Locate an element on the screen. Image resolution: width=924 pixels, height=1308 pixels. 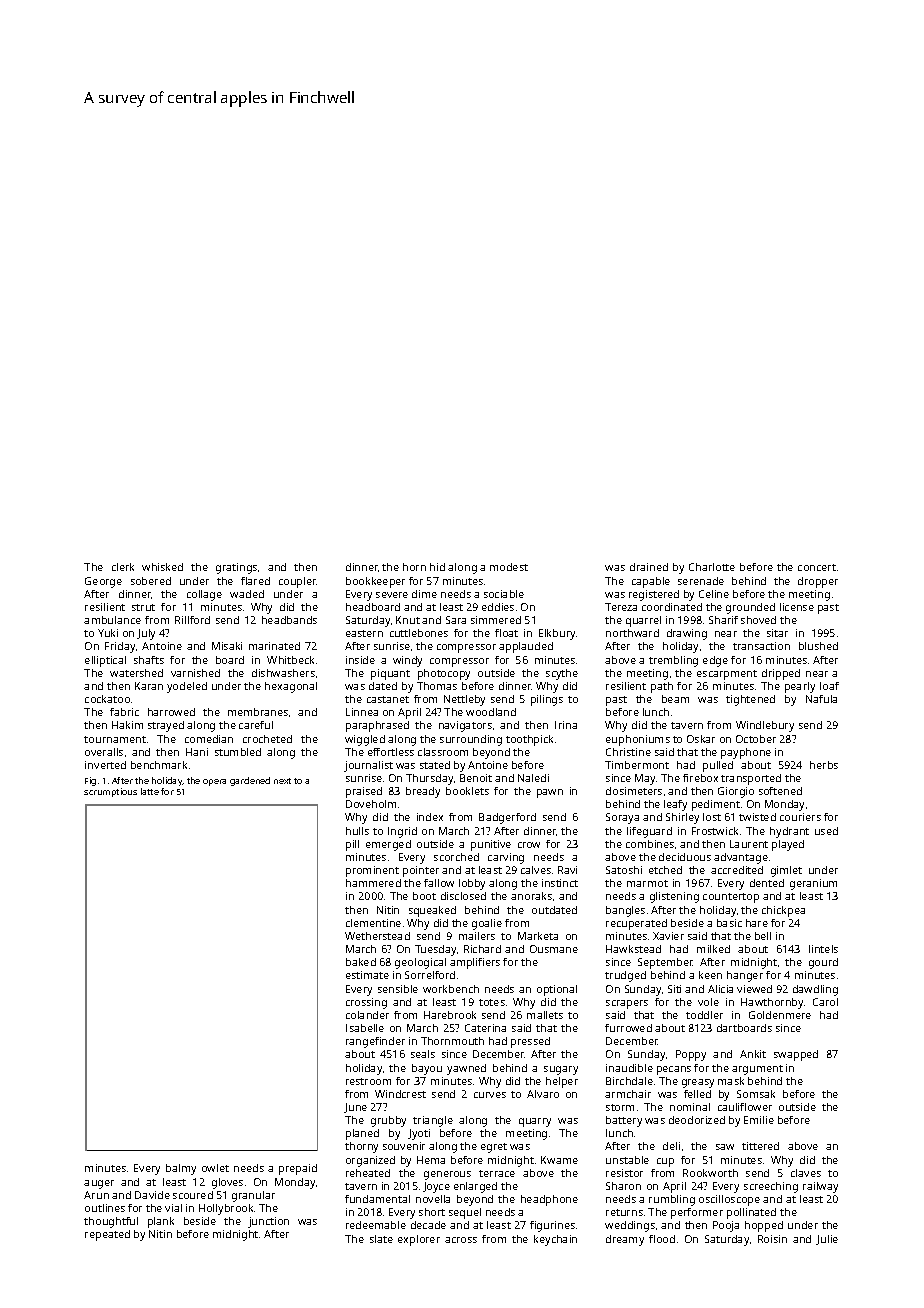
totes is located at coordinates (492, 1002).
